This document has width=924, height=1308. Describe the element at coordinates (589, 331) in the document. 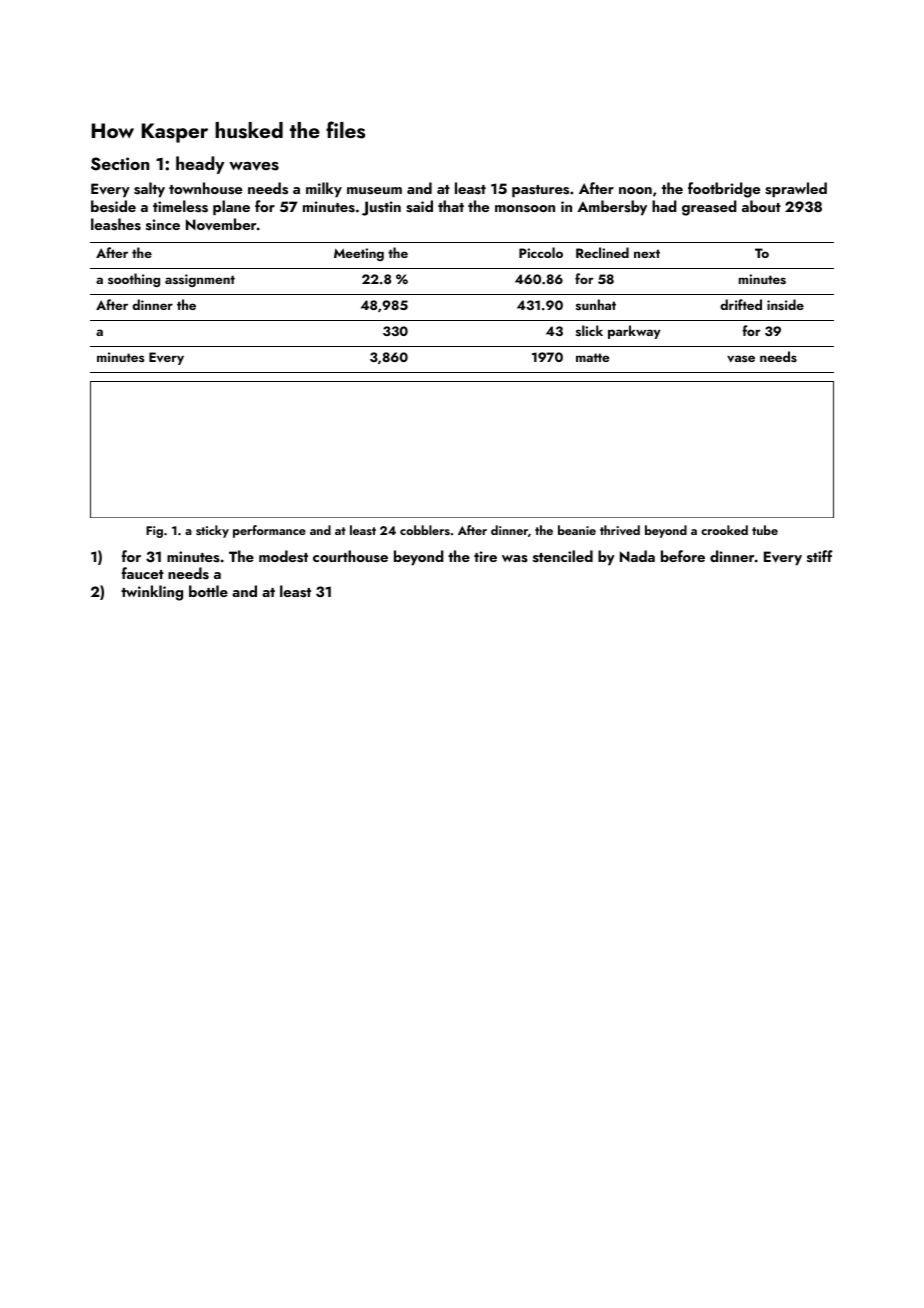

I see `slick` at that location.
